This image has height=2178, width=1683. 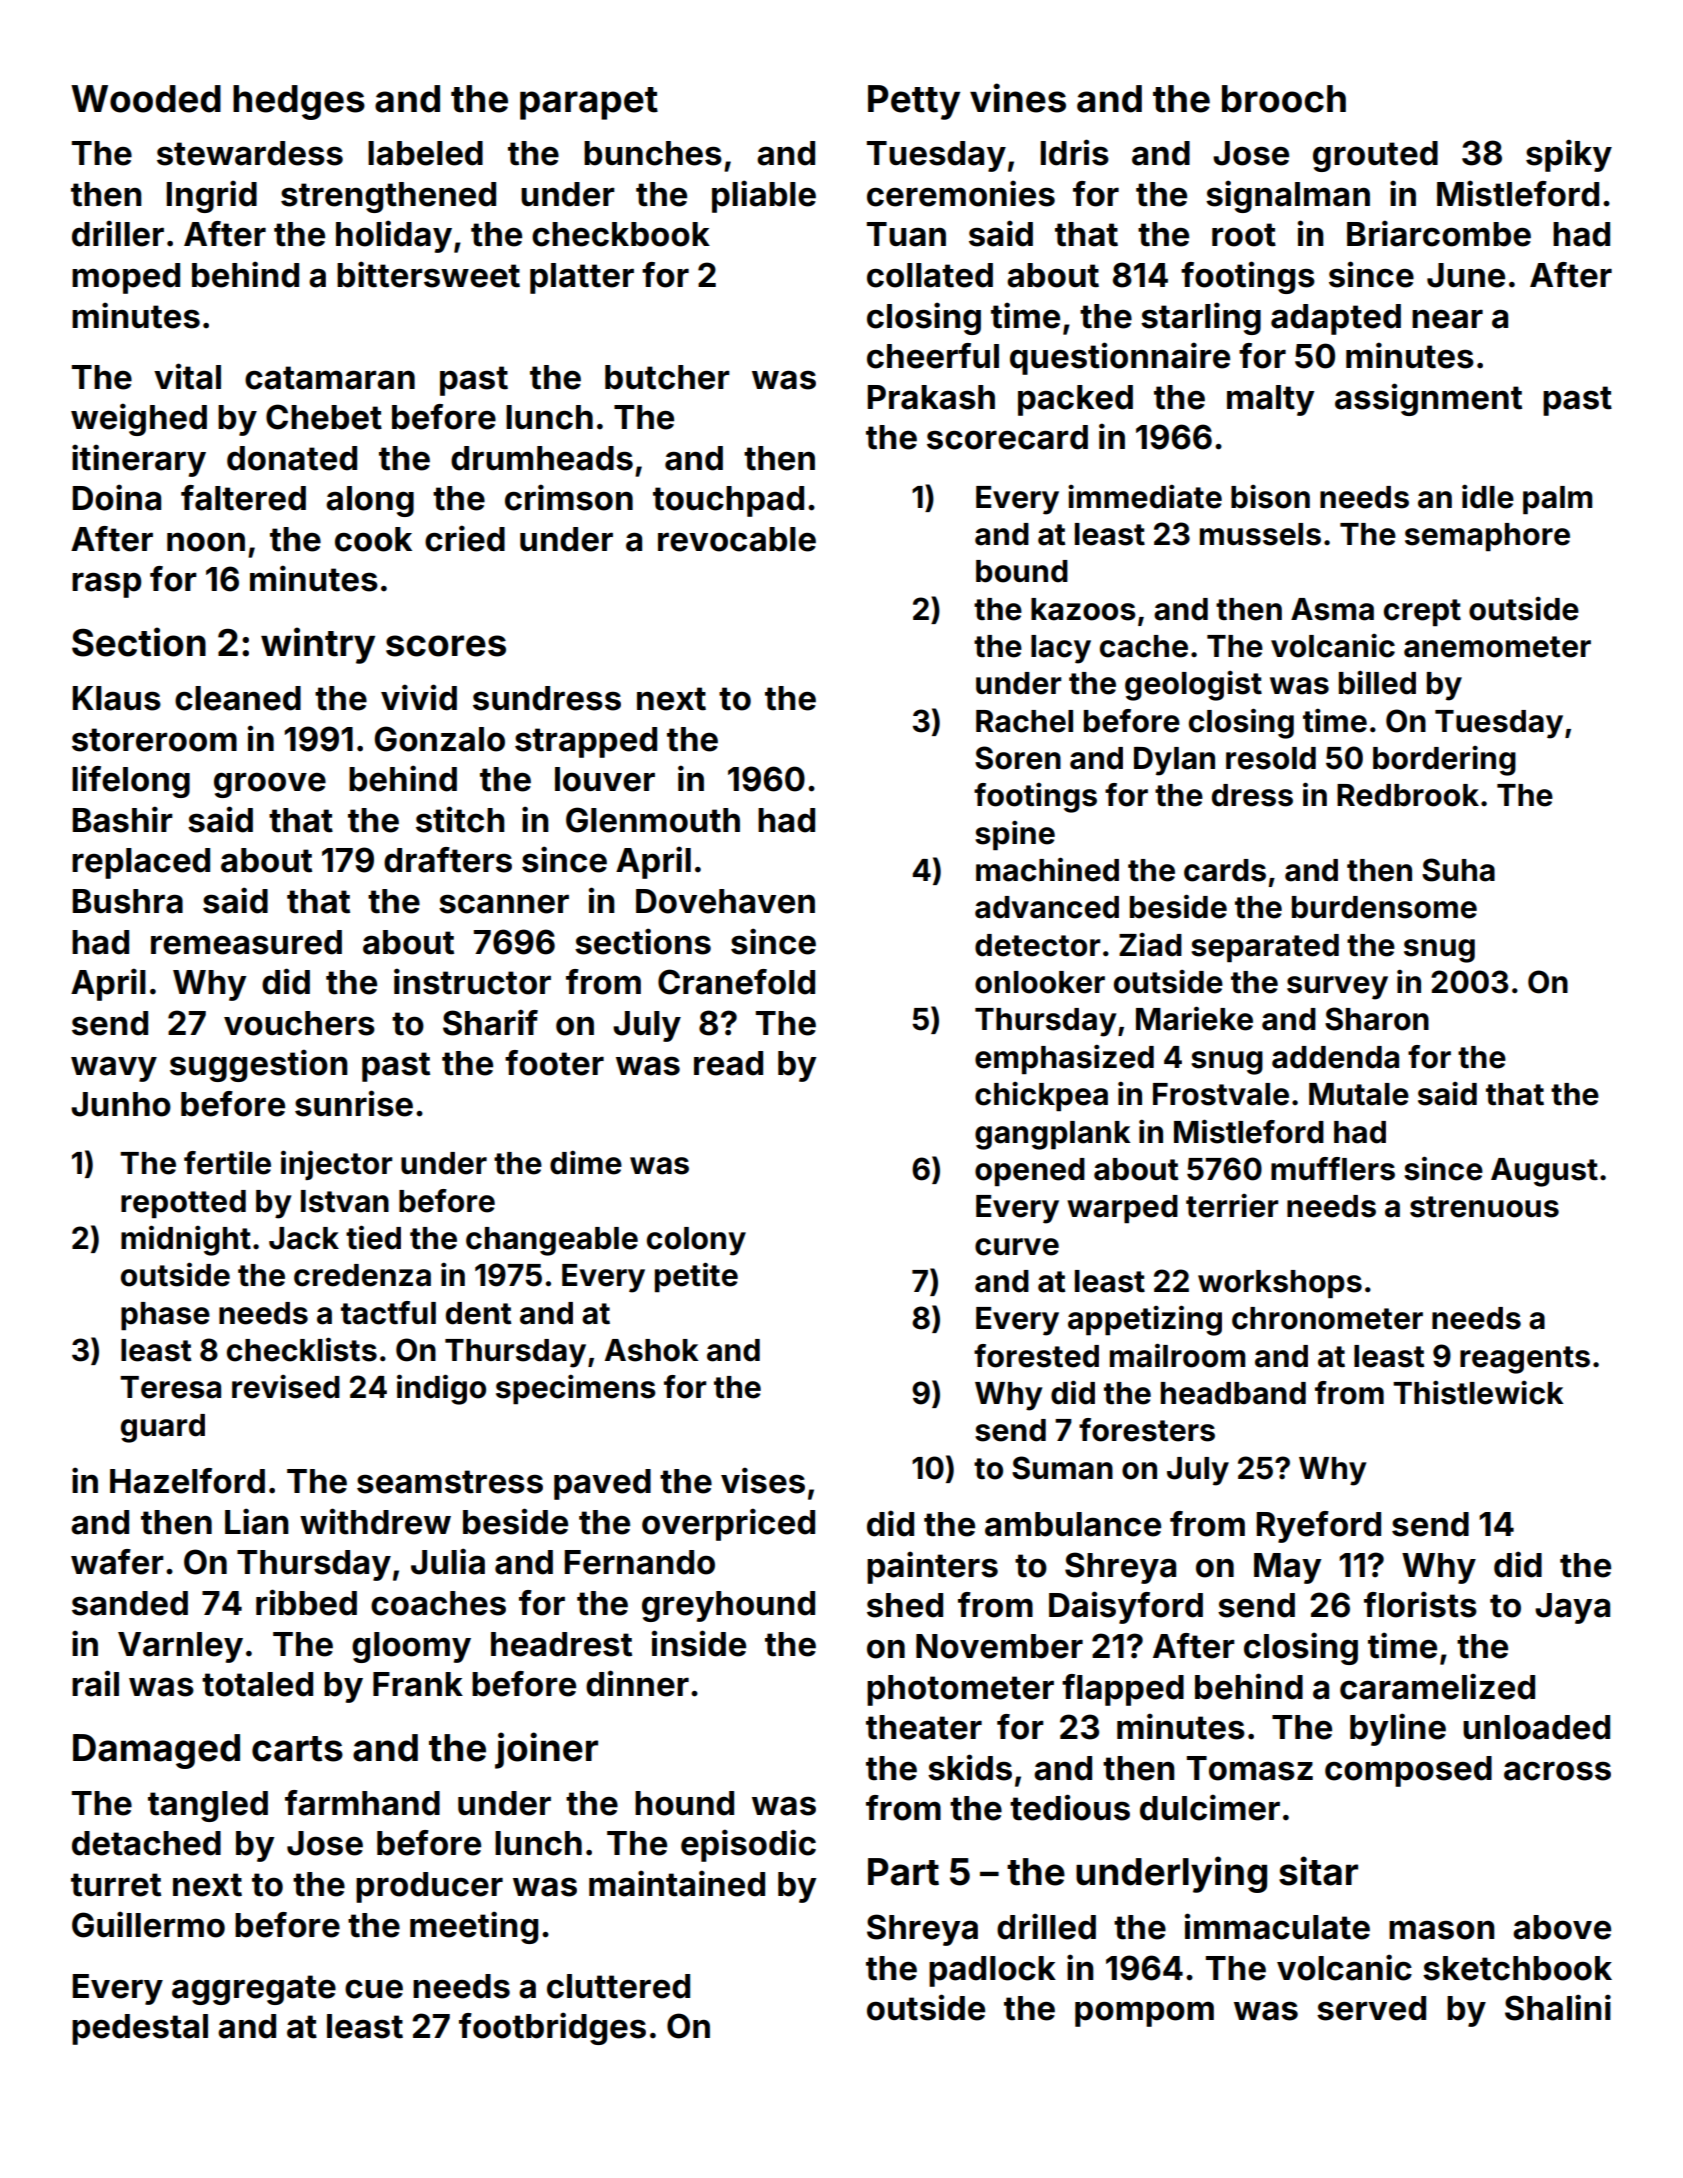 What do you see at coordinates (1145, 497) in the image?
I see `immediate` at bounding box center [1145, 497].
